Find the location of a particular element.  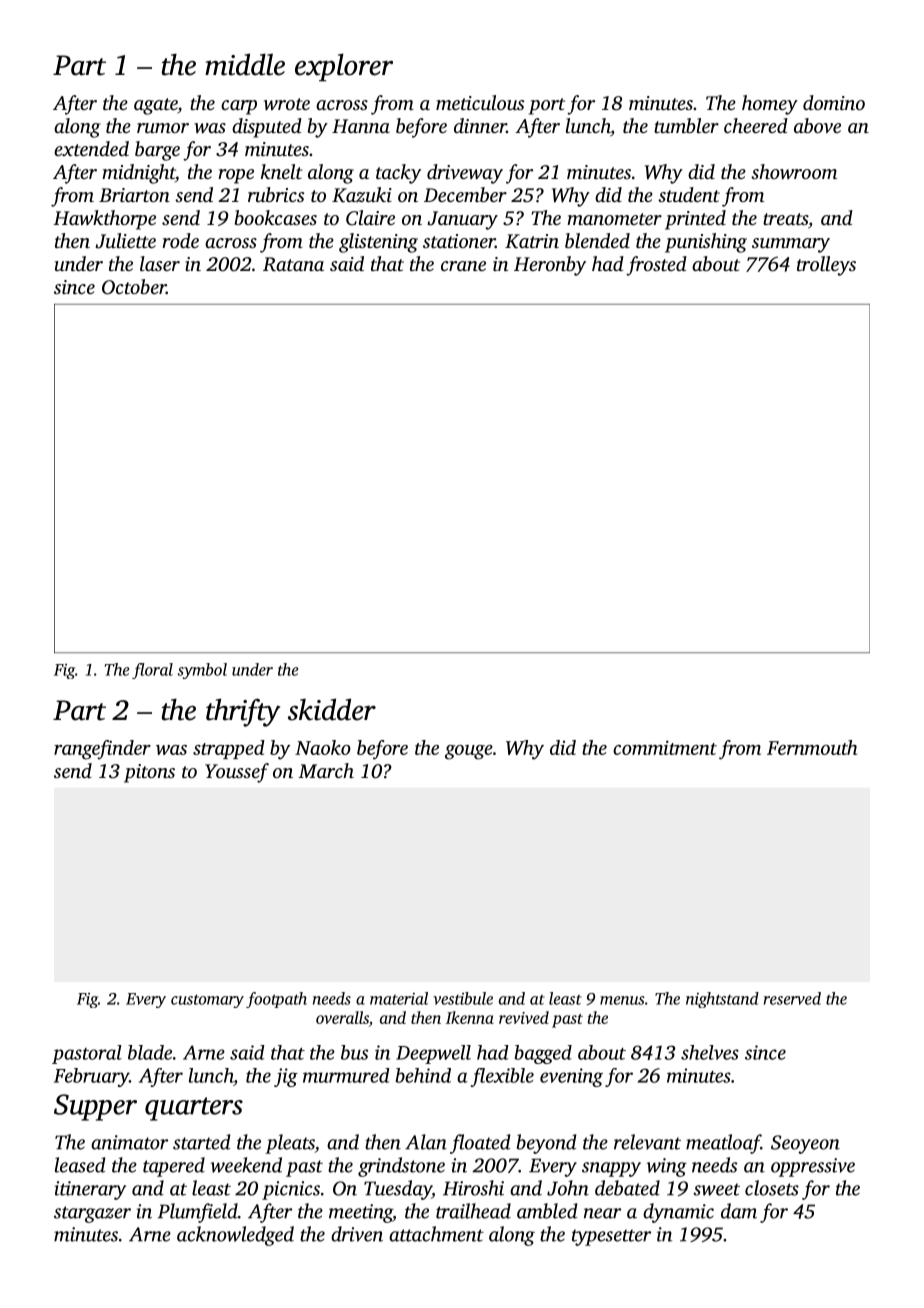

symbol is located at coordinates (202, 671).
